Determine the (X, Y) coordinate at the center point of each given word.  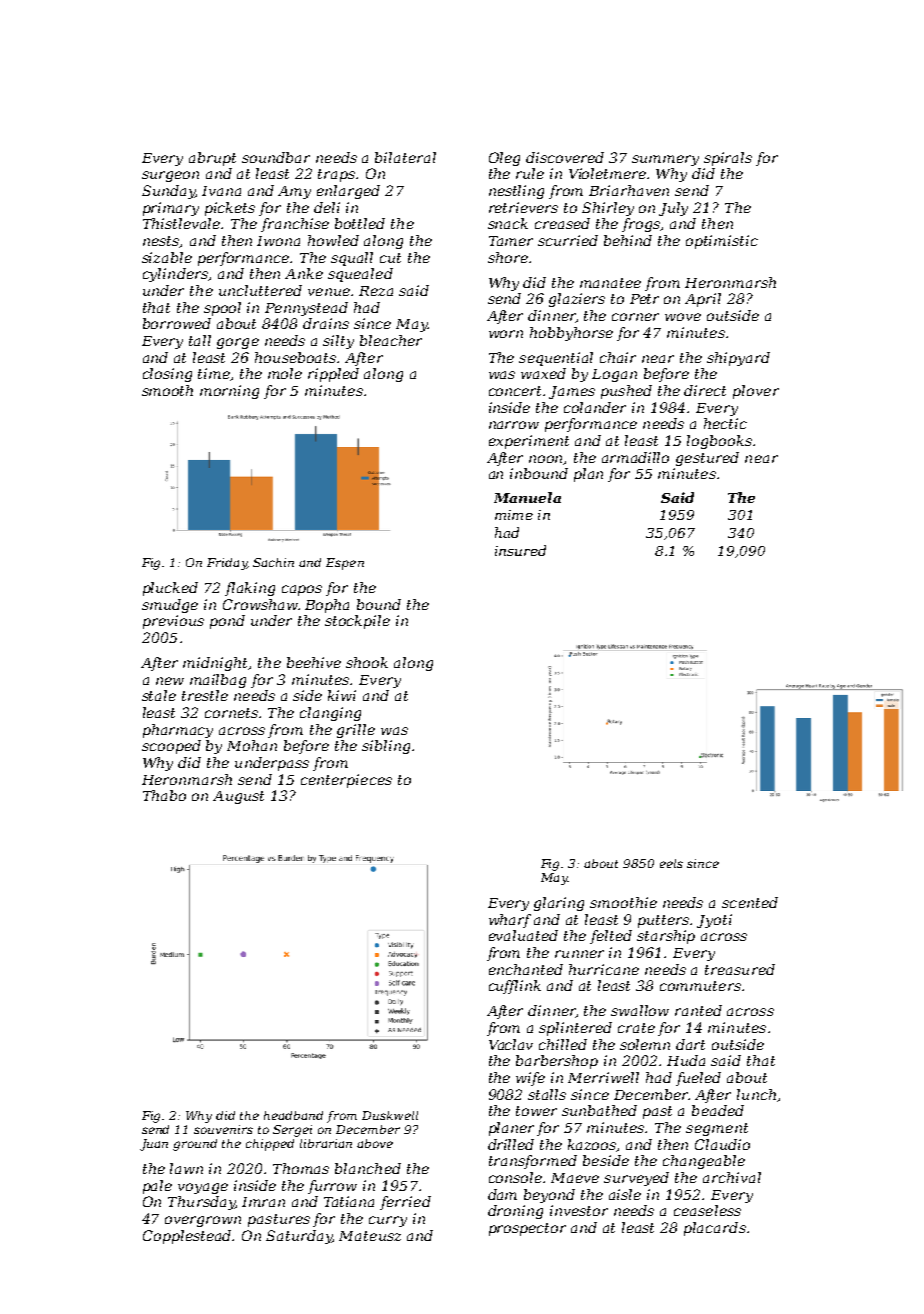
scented (750, 902)
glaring (559, 904)
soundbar (276, 157)
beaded (718, 1110)
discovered (565, 157)
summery (665, 160)
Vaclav (511, 1044)
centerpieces (346, 781)
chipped (270, 1145)
